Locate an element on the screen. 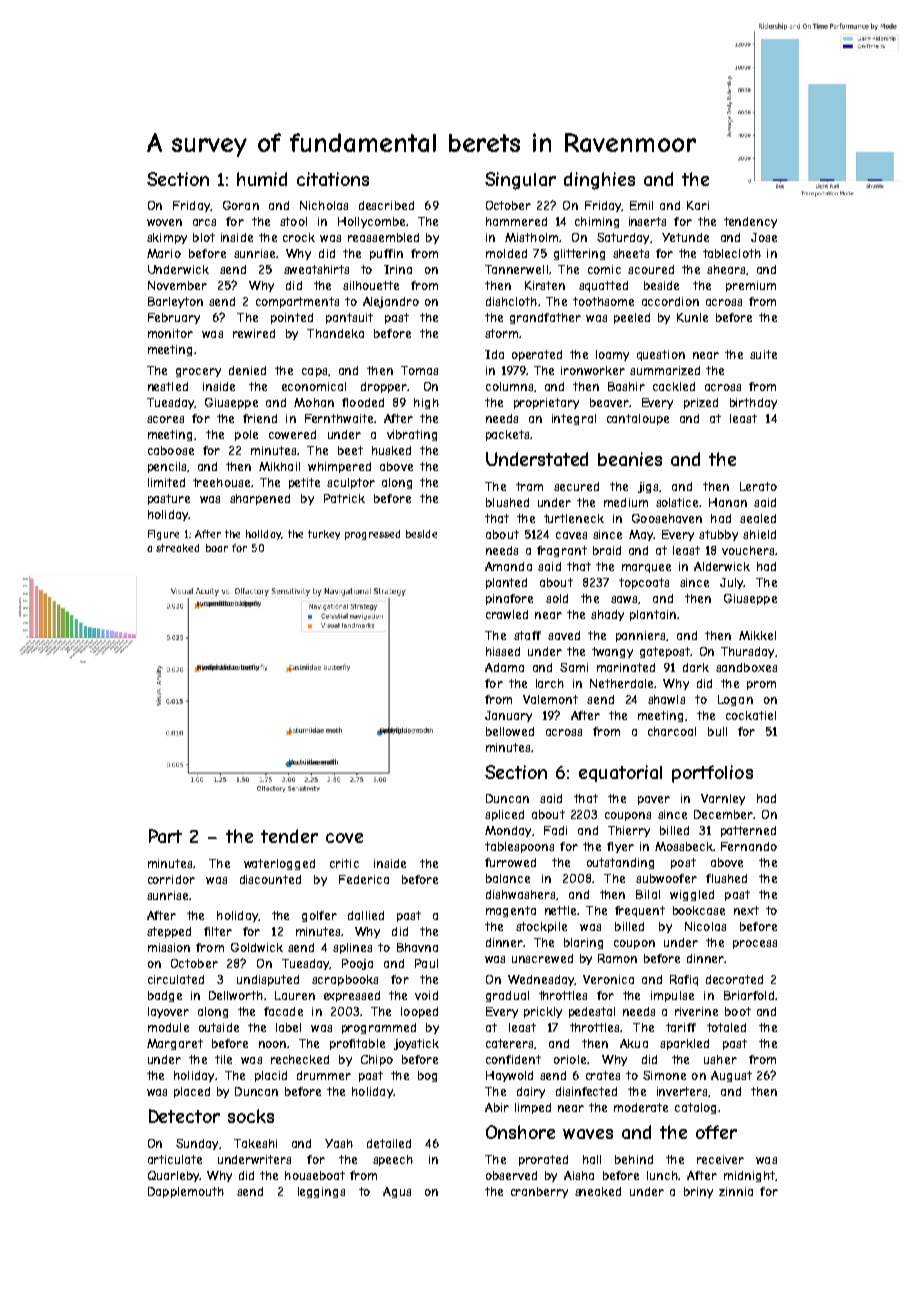  Mossbeck is located at coordinates (684, 846).
